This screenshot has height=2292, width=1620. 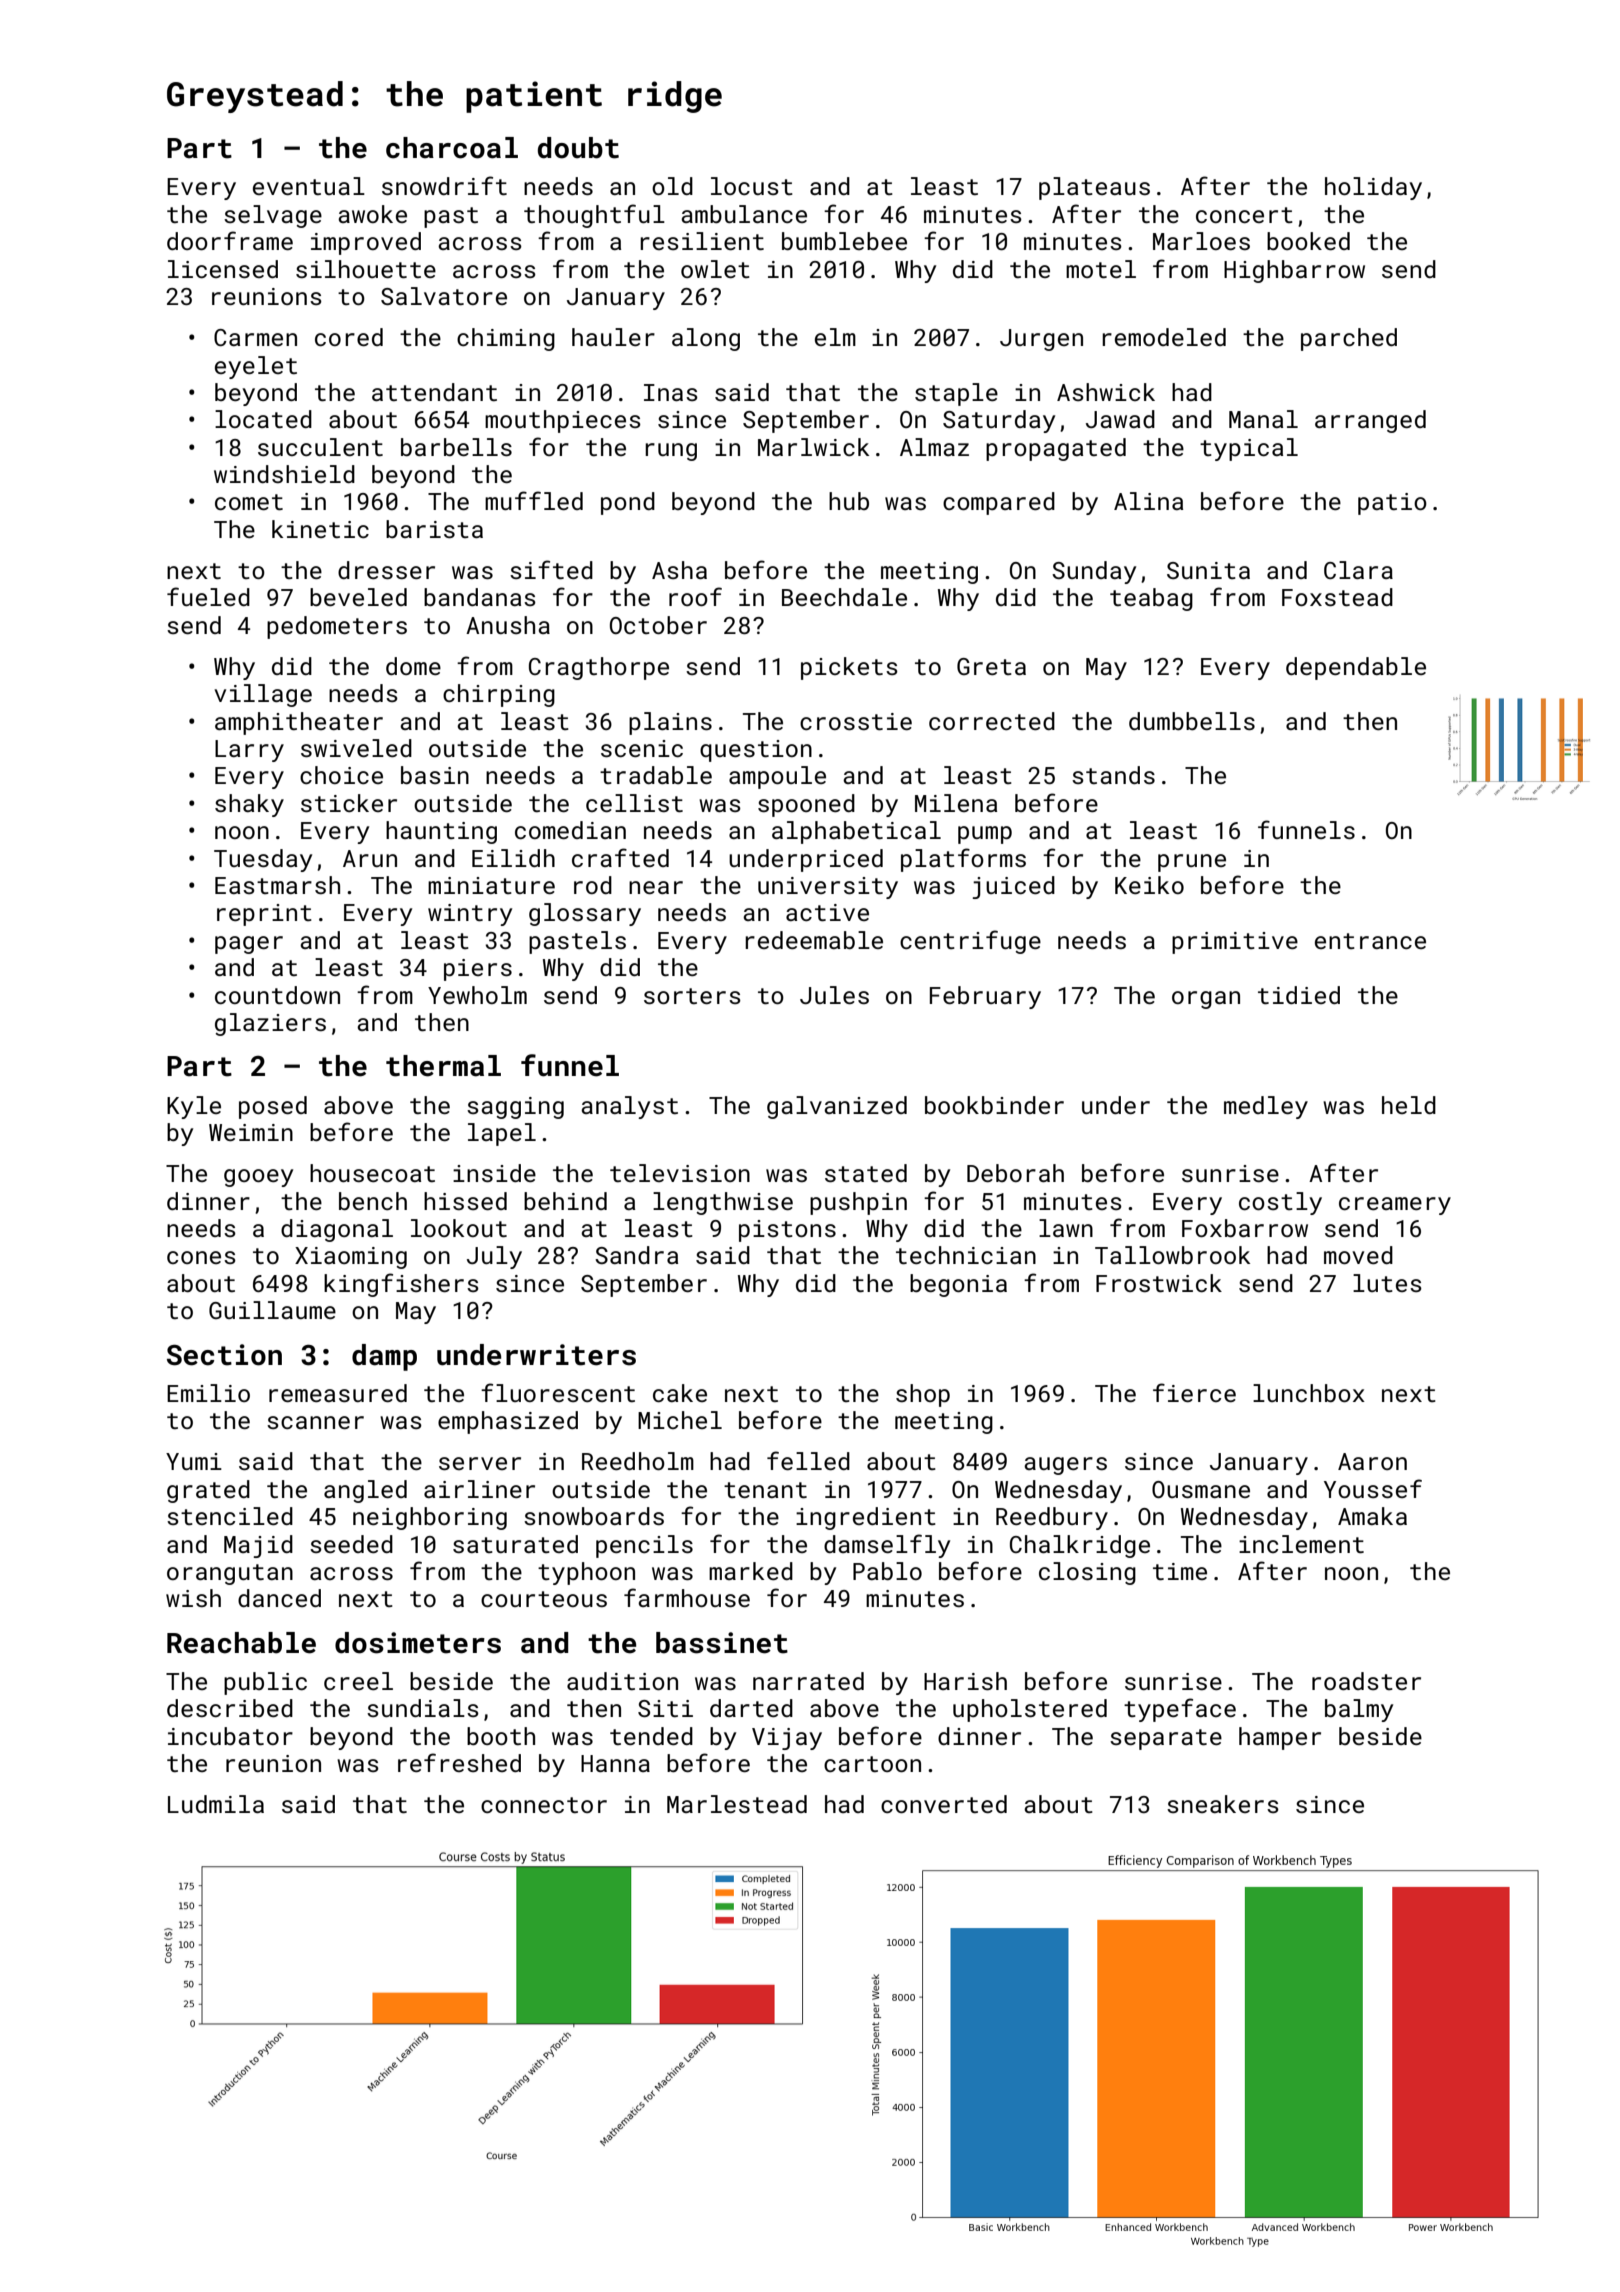 What do you see at coordinates (366, 243) in the screenshot?
I see `improved` at bounding box center [366, 243].
